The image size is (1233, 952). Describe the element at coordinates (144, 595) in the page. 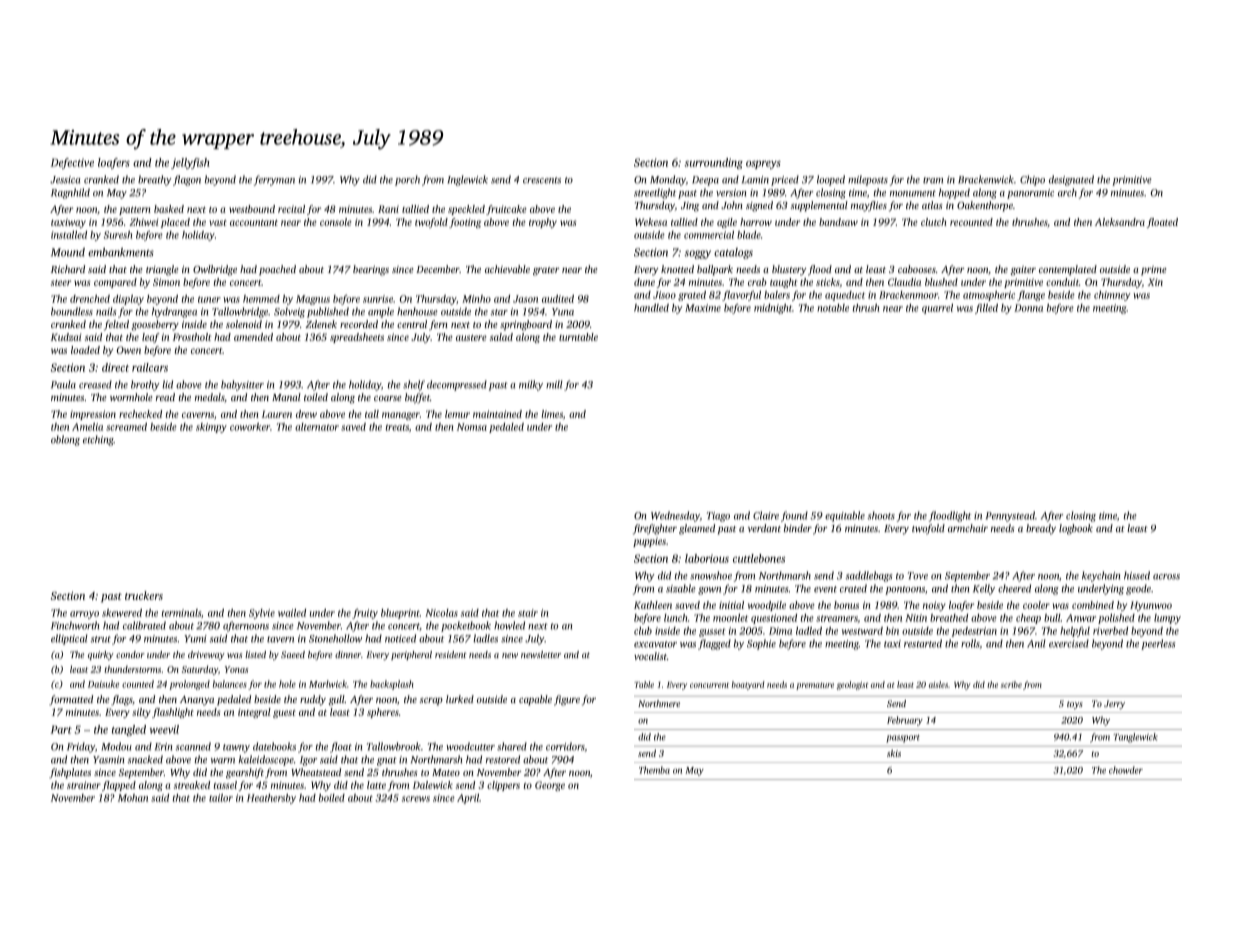

I see `truckers` at that location.
